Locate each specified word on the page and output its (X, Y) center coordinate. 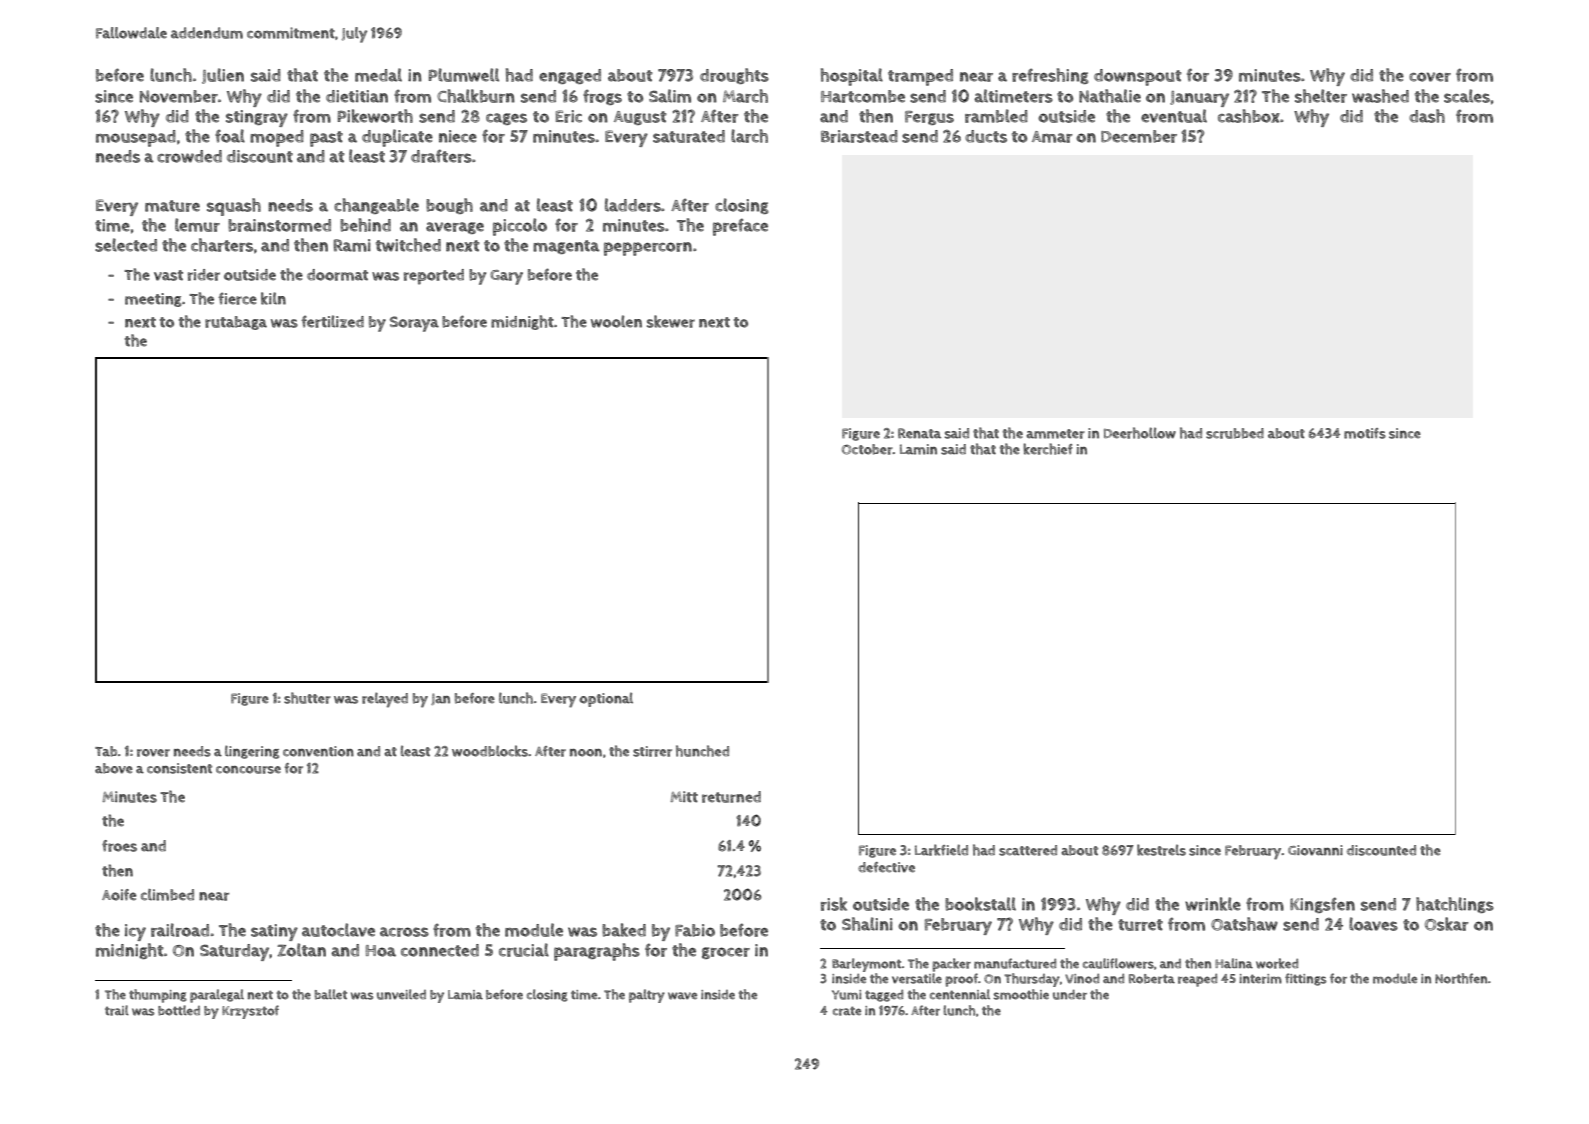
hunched (702, 751)
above (114, 768)
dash (1427, 116)
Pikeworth (375, 116)
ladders (633, 205)
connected (440, 950)
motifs (1365, 433)
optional (606, 699)
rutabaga (236, 323)
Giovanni (1315, 850)
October (867, 449)
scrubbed (1235, 433)
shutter (307, 698)
